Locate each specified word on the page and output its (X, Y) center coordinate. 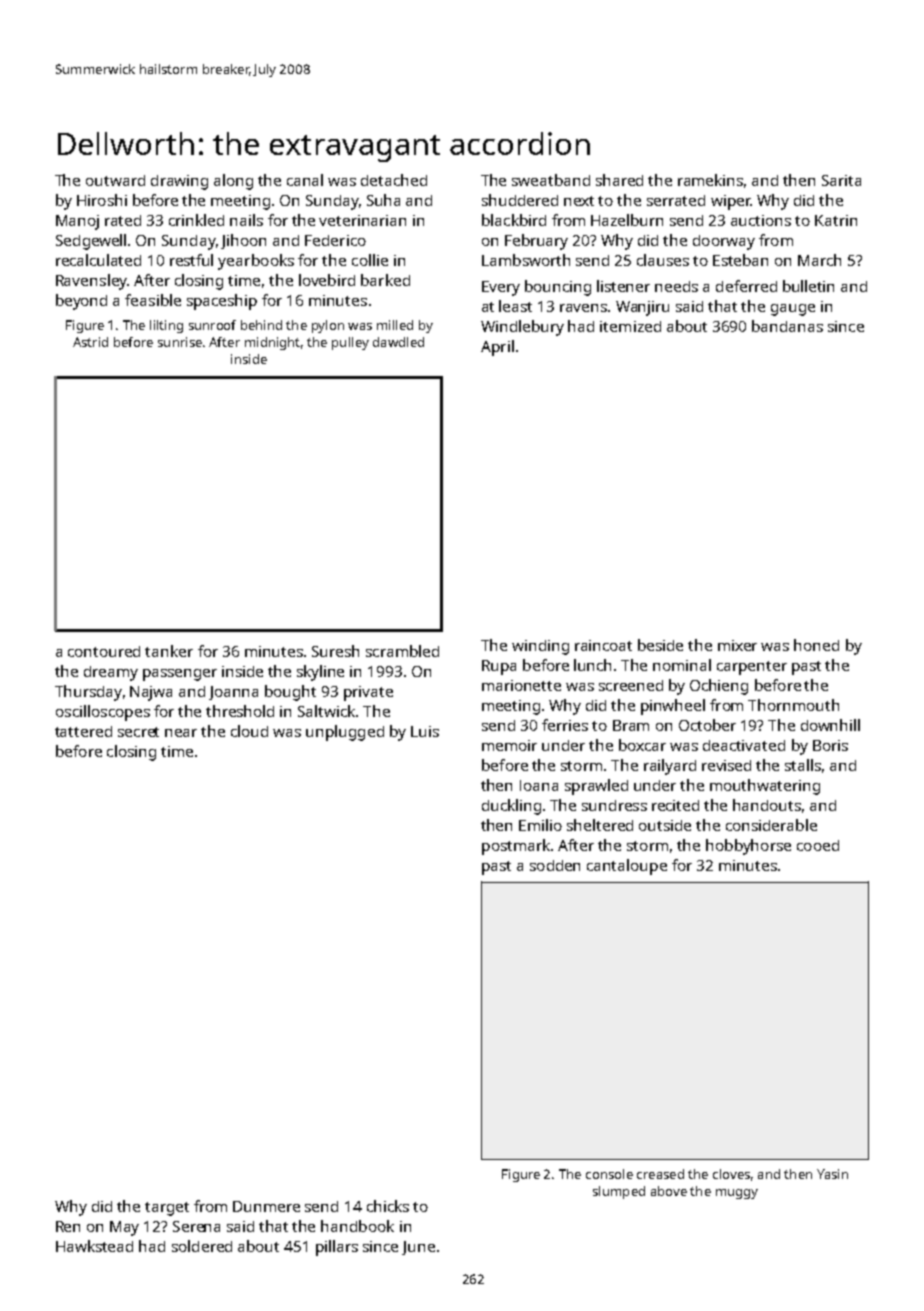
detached (394, 180)
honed (816, 645)
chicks (388, 1206)
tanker (169, 651)
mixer (737, 645)
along (233, 182)
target (167, 1209)
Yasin (832, 1174)
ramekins (710, 180)
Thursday (88, 693)
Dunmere (266, 1206)
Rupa (499, 667)
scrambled (402, 651)
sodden (555, 865)
